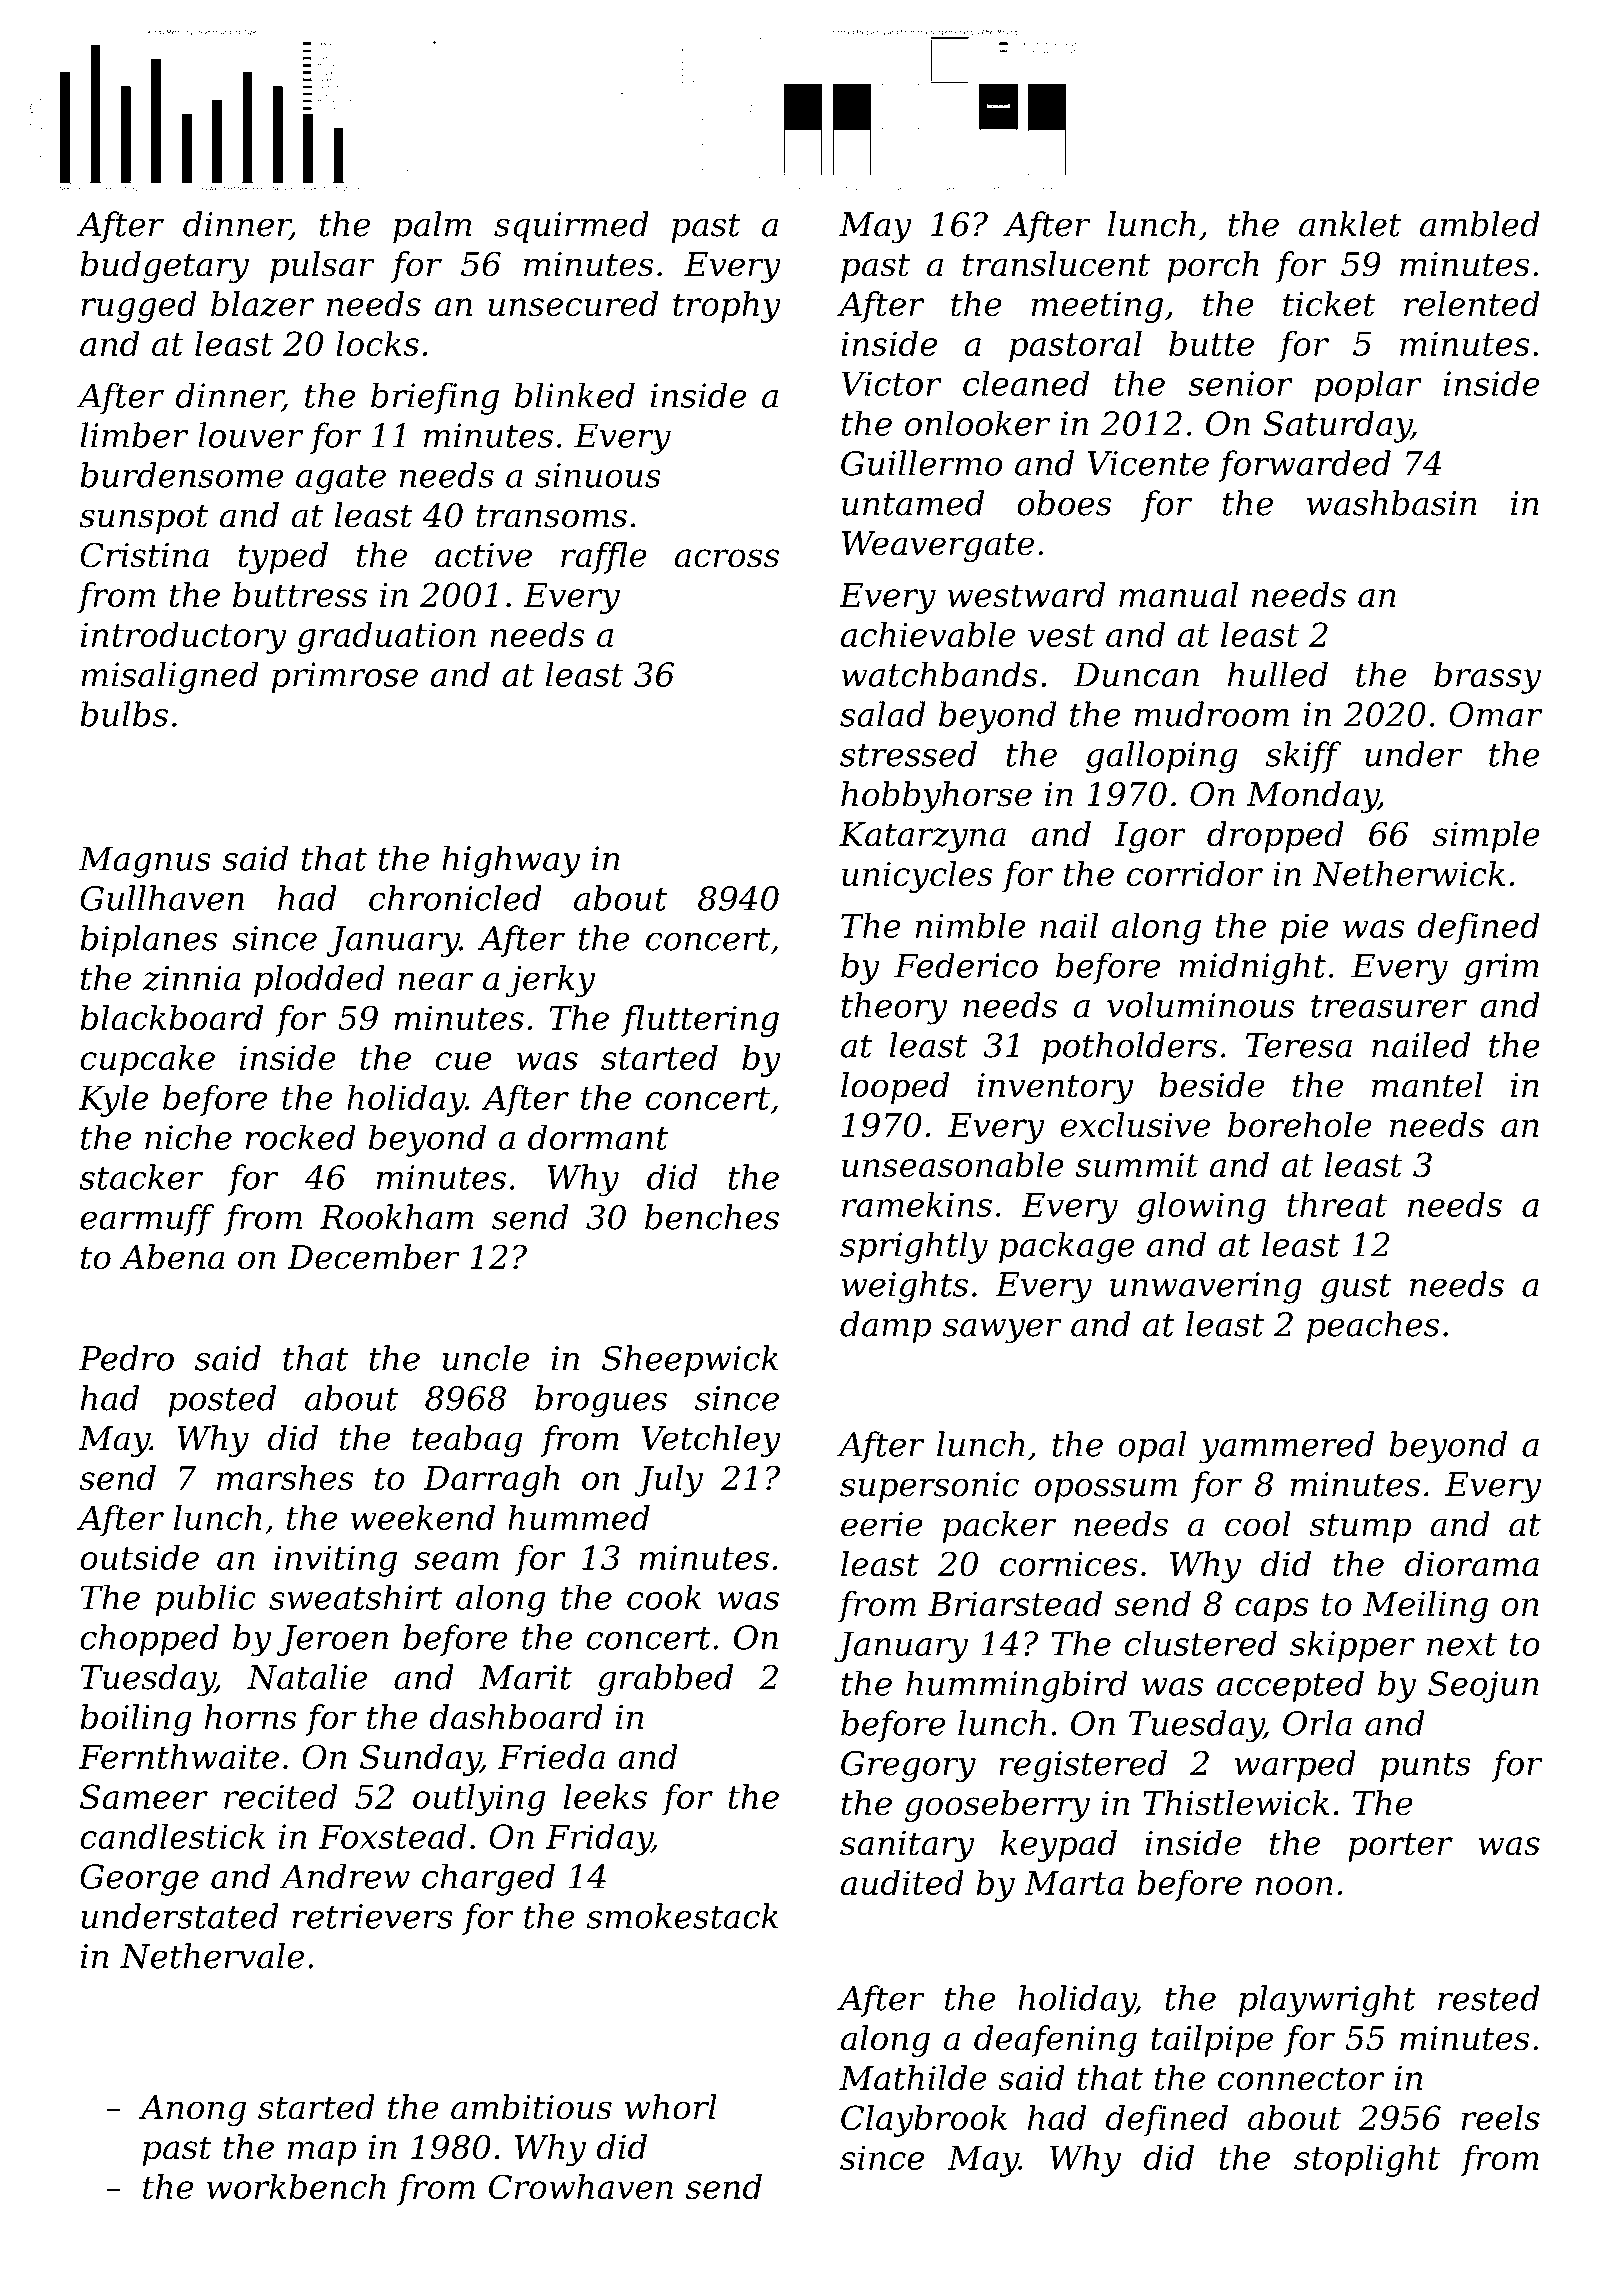 The height and width of the screenshot is (2292, 1620). What do you see at coordinates (1360, 1528) in the screenshot?
I see `stump` at bounding box center [1360, 1528].
